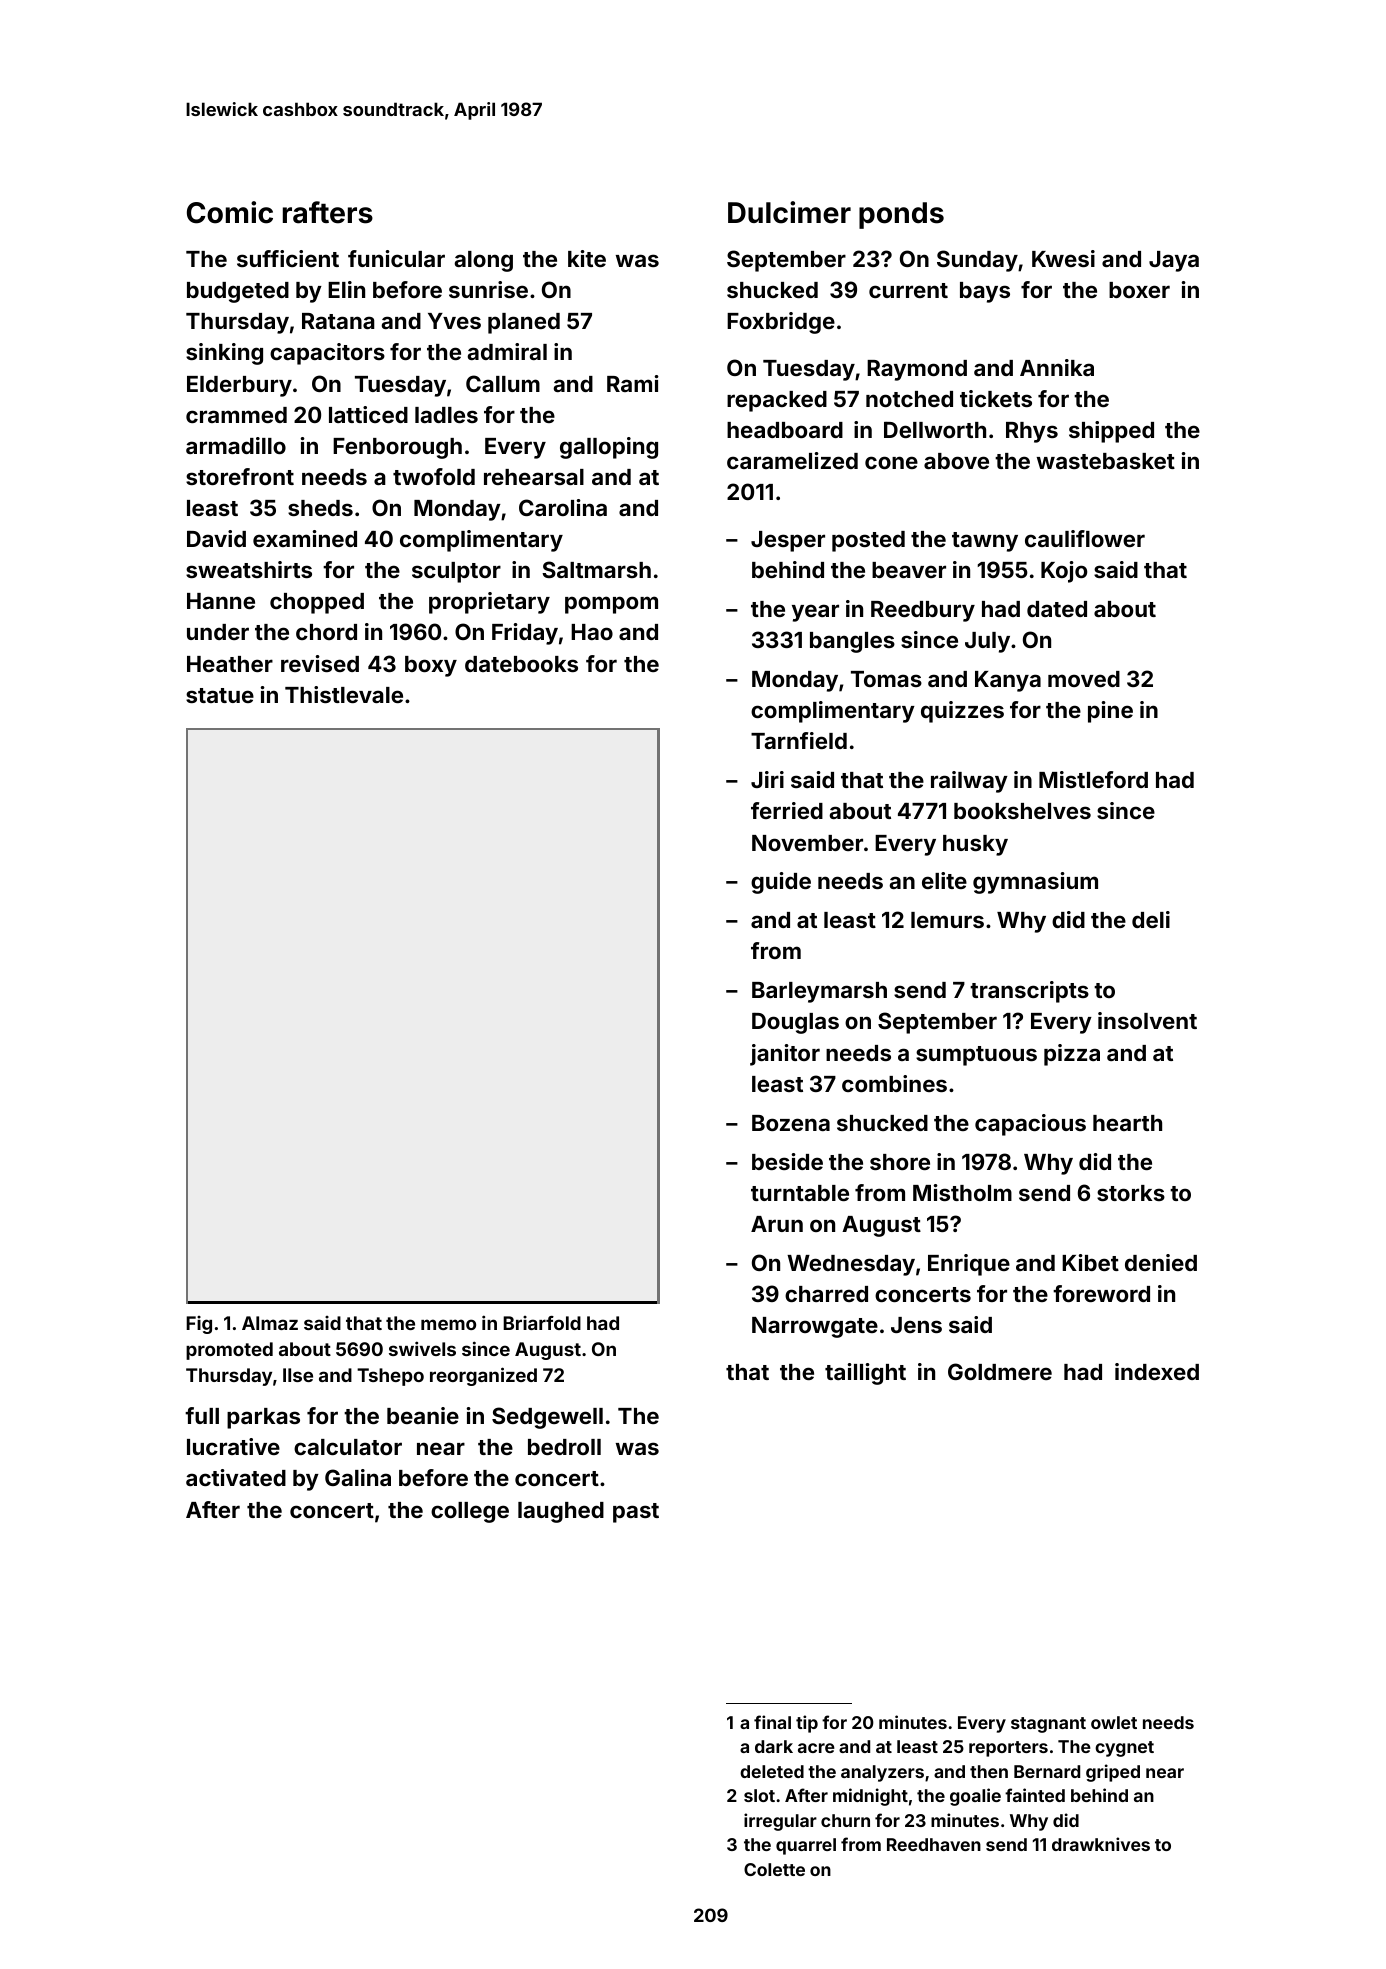 The height and width of the screenshot is (1969, 1386). I want to click on Enrique, so click(969, 1265).
